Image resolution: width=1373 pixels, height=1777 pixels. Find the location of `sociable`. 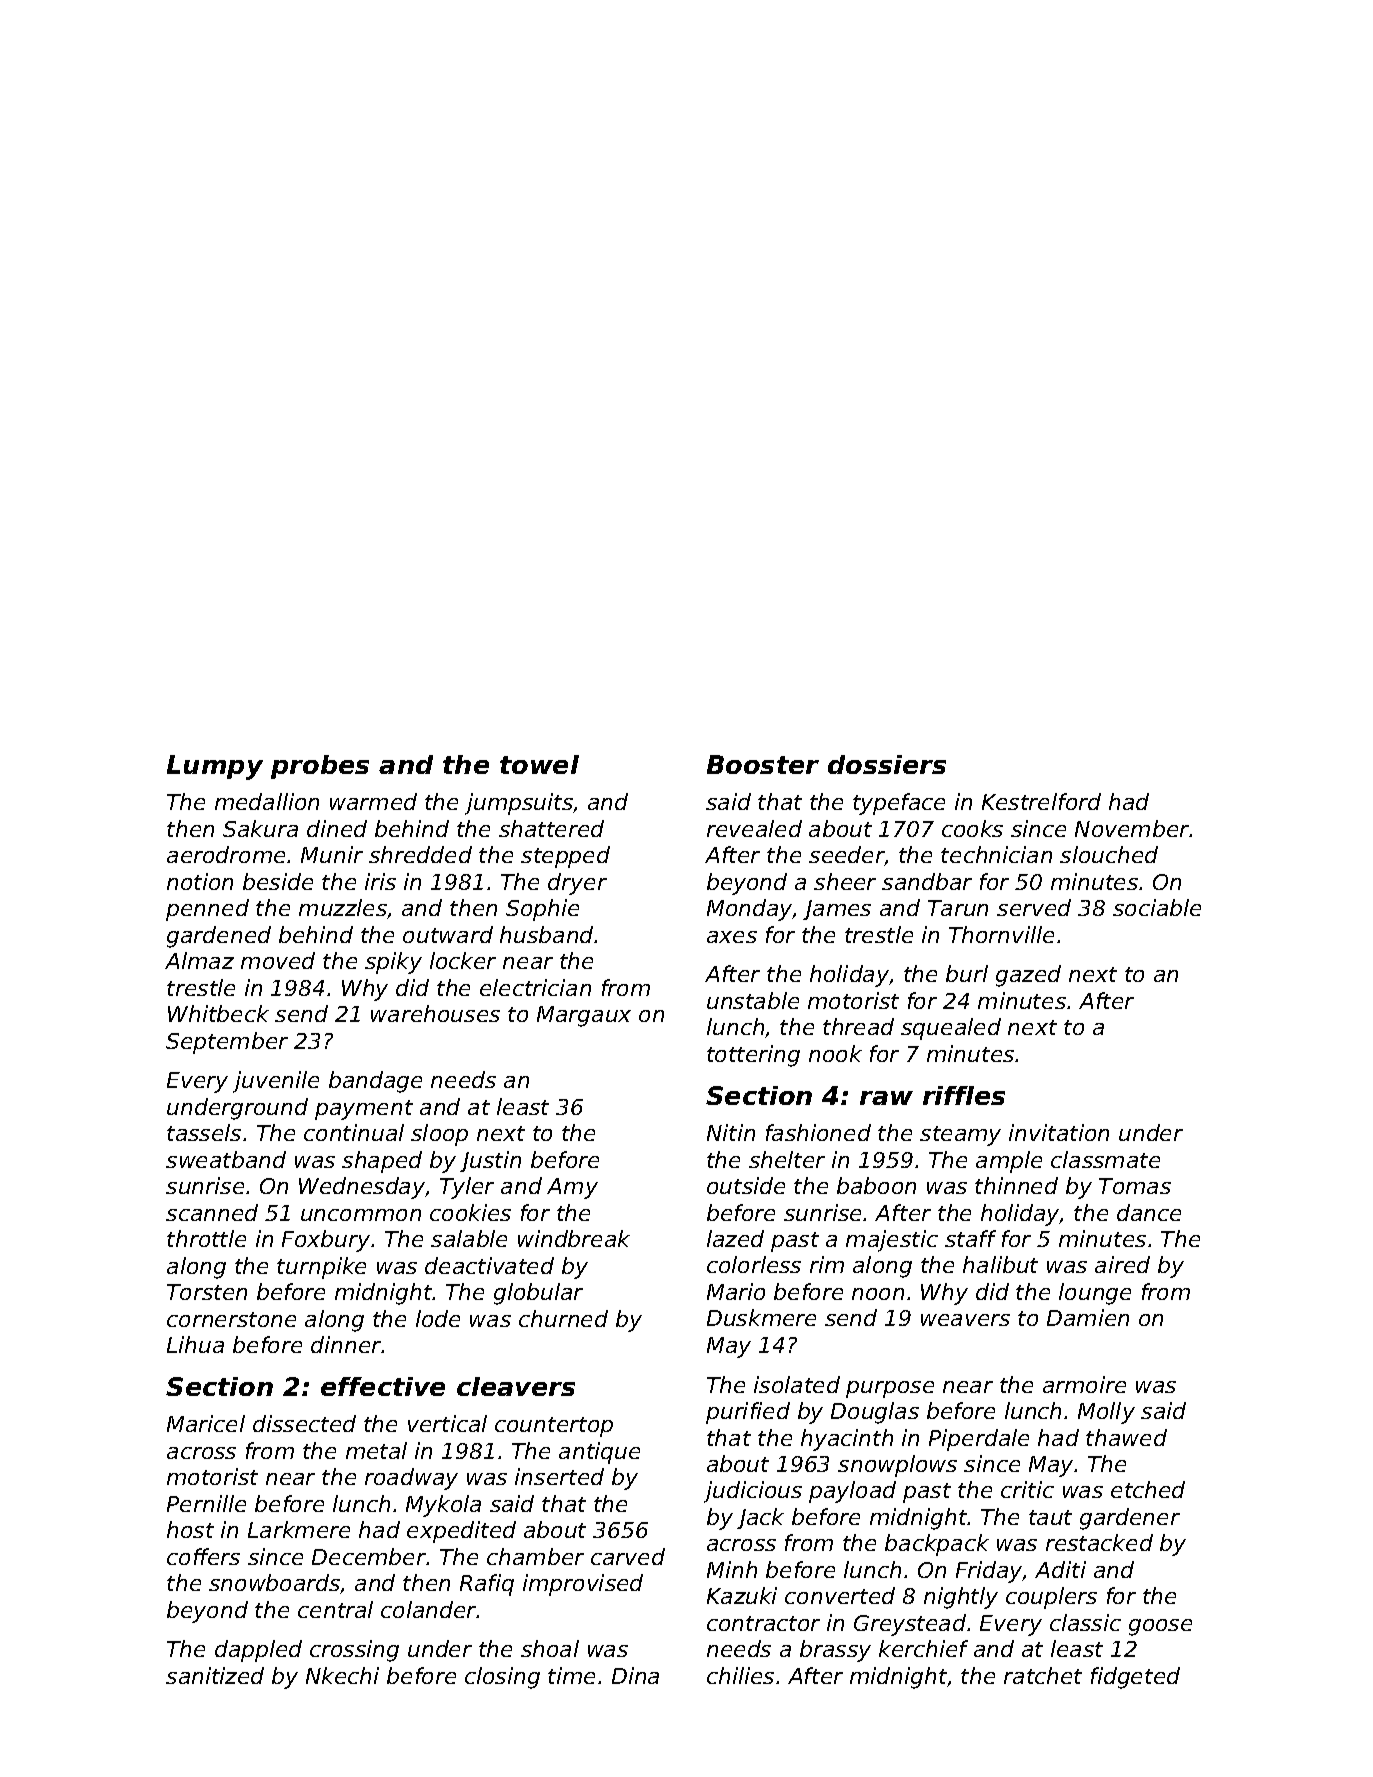

sociable is located at coordinates (1157, 907).
